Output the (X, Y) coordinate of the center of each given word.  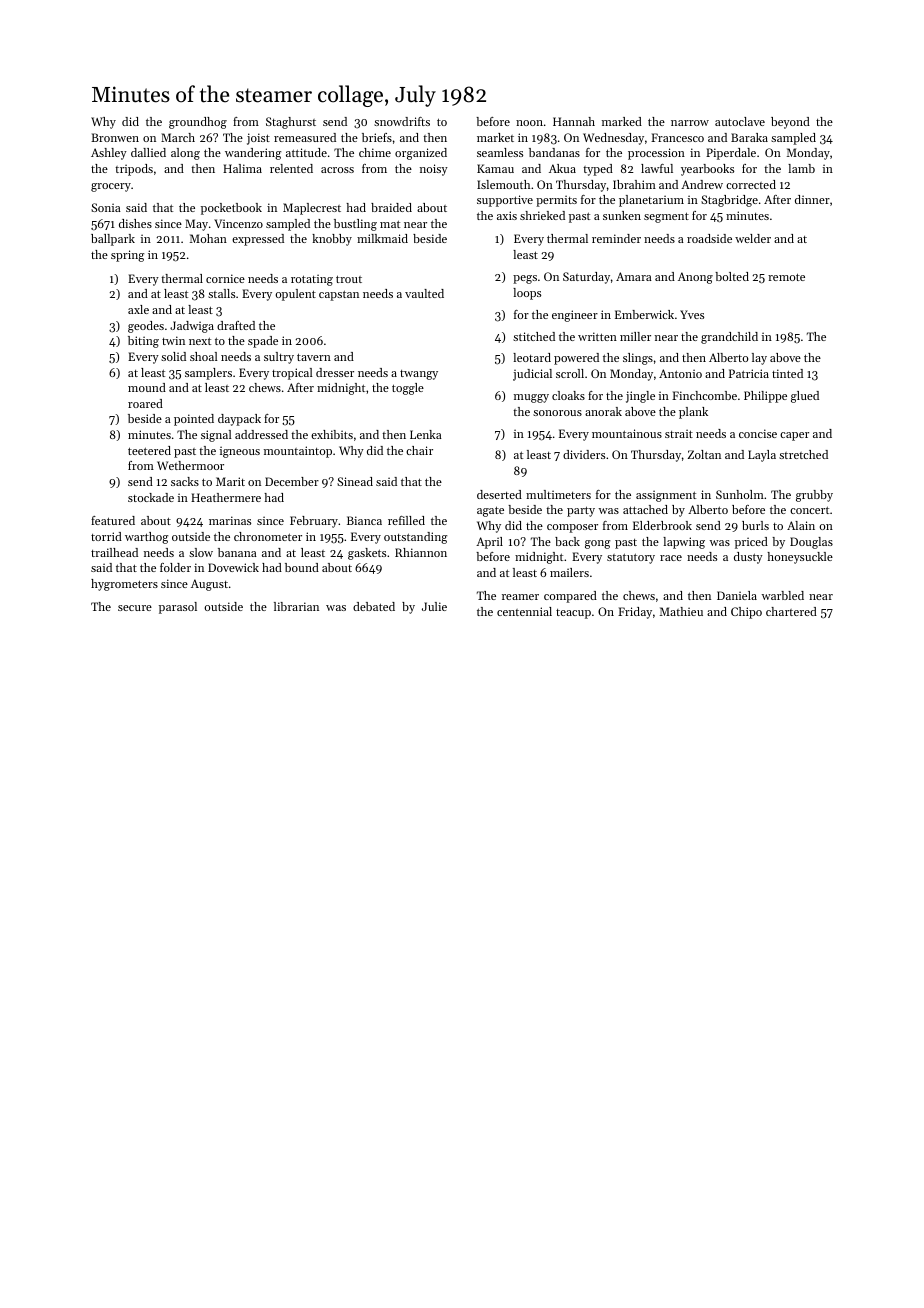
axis (507, 215)
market (495, 137)
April (489, 543)
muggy (531, 398)
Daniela (737, 595)
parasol (178, 608)
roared (145, 403)
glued (805, 397)
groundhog (198, 123)
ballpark (113, 240)
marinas (230, 520)
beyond (790, 123)
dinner (812, 199)
